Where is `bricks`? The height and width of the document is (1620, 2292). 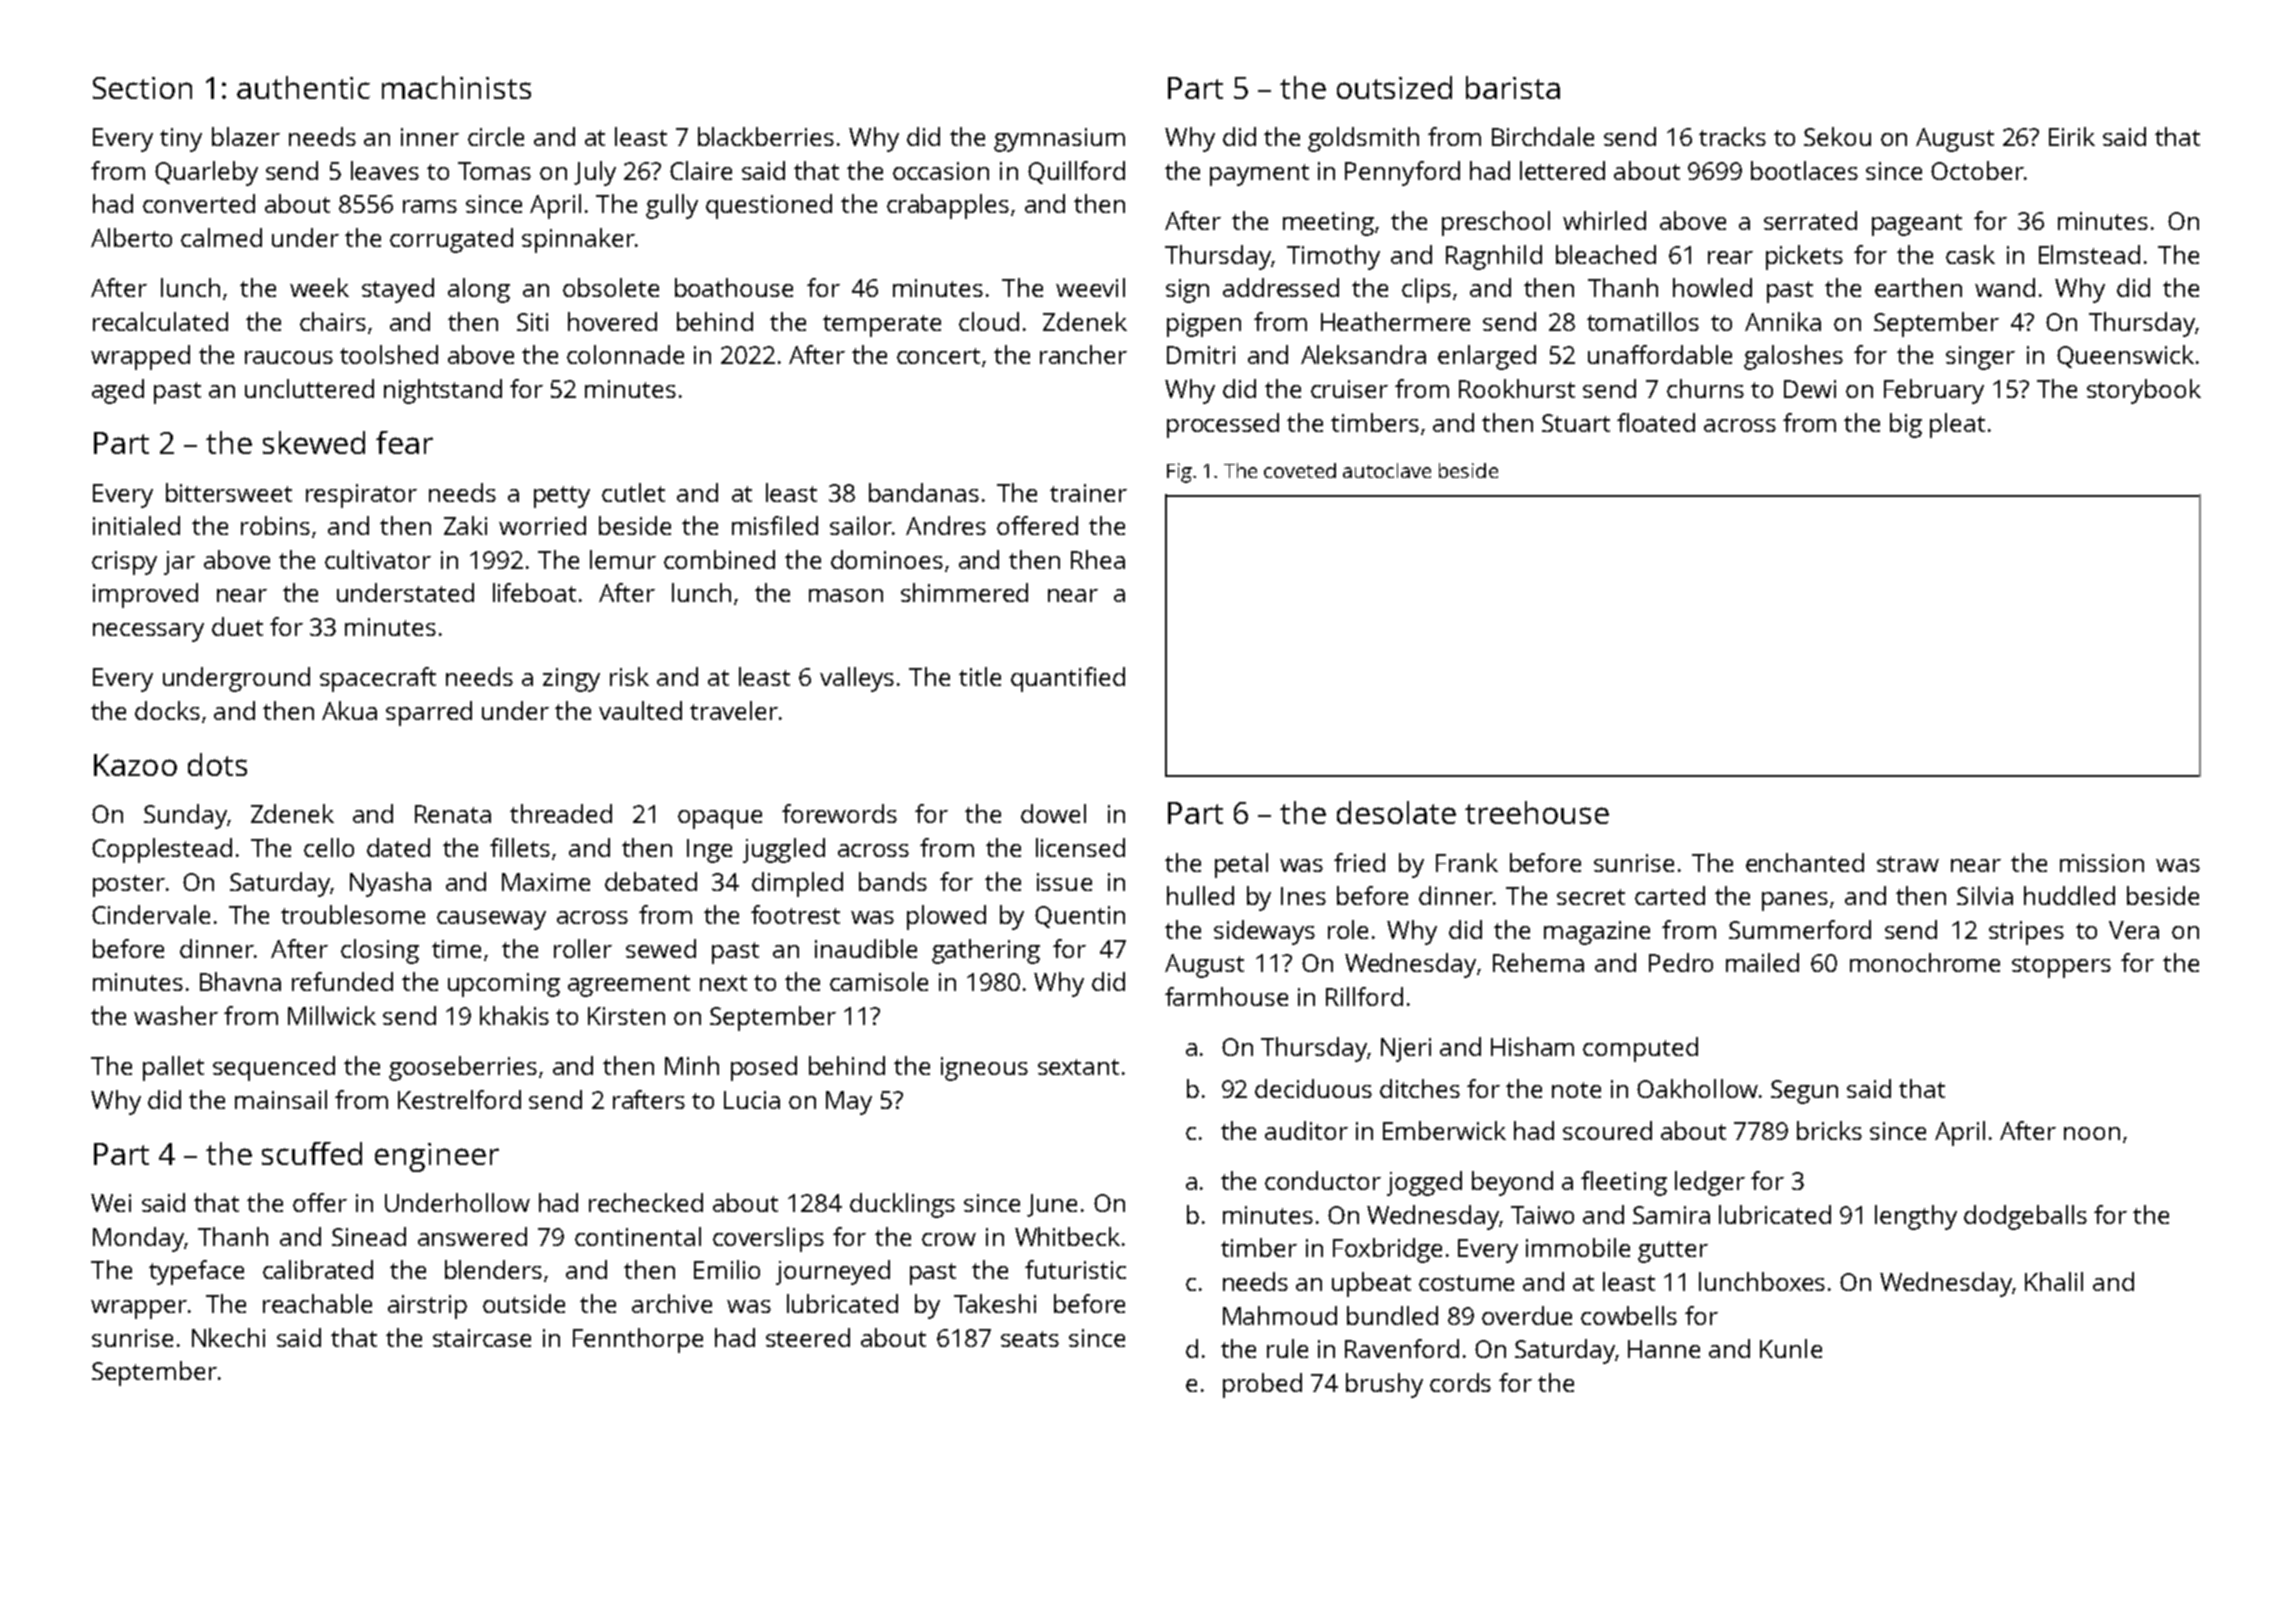 bricks is located at coordinates (1829, 1130).
